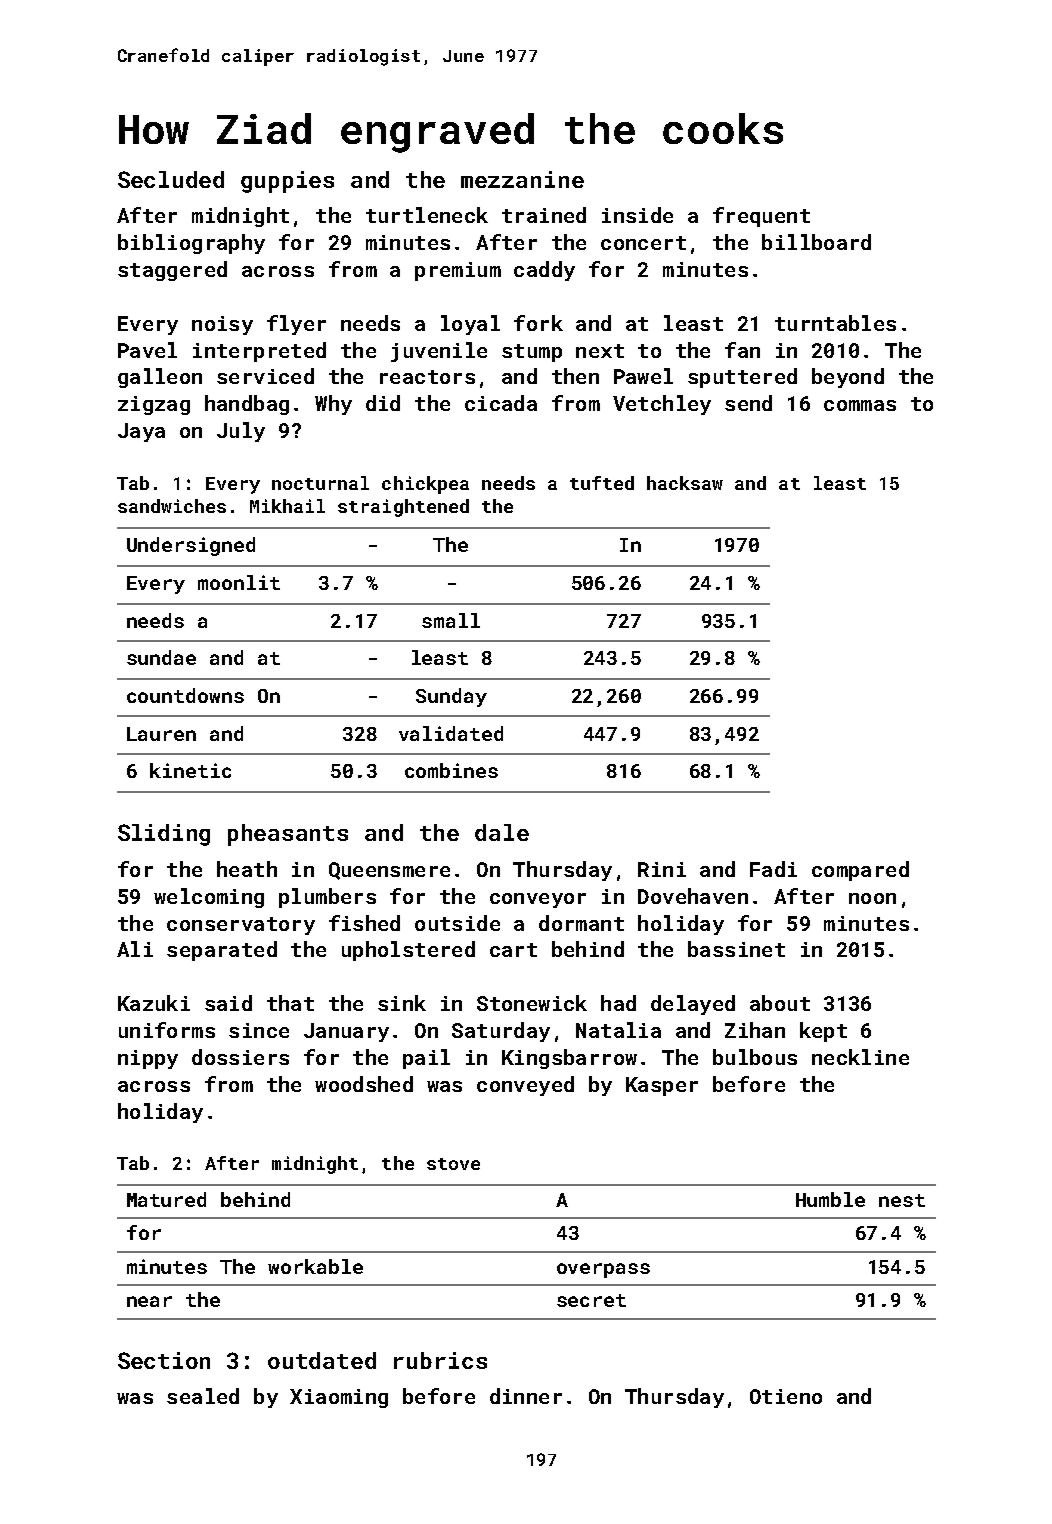  What do you see at coordinates (685, 483) in the screenshot?
I see `hacksaw` at bounding box center [685, 483].
